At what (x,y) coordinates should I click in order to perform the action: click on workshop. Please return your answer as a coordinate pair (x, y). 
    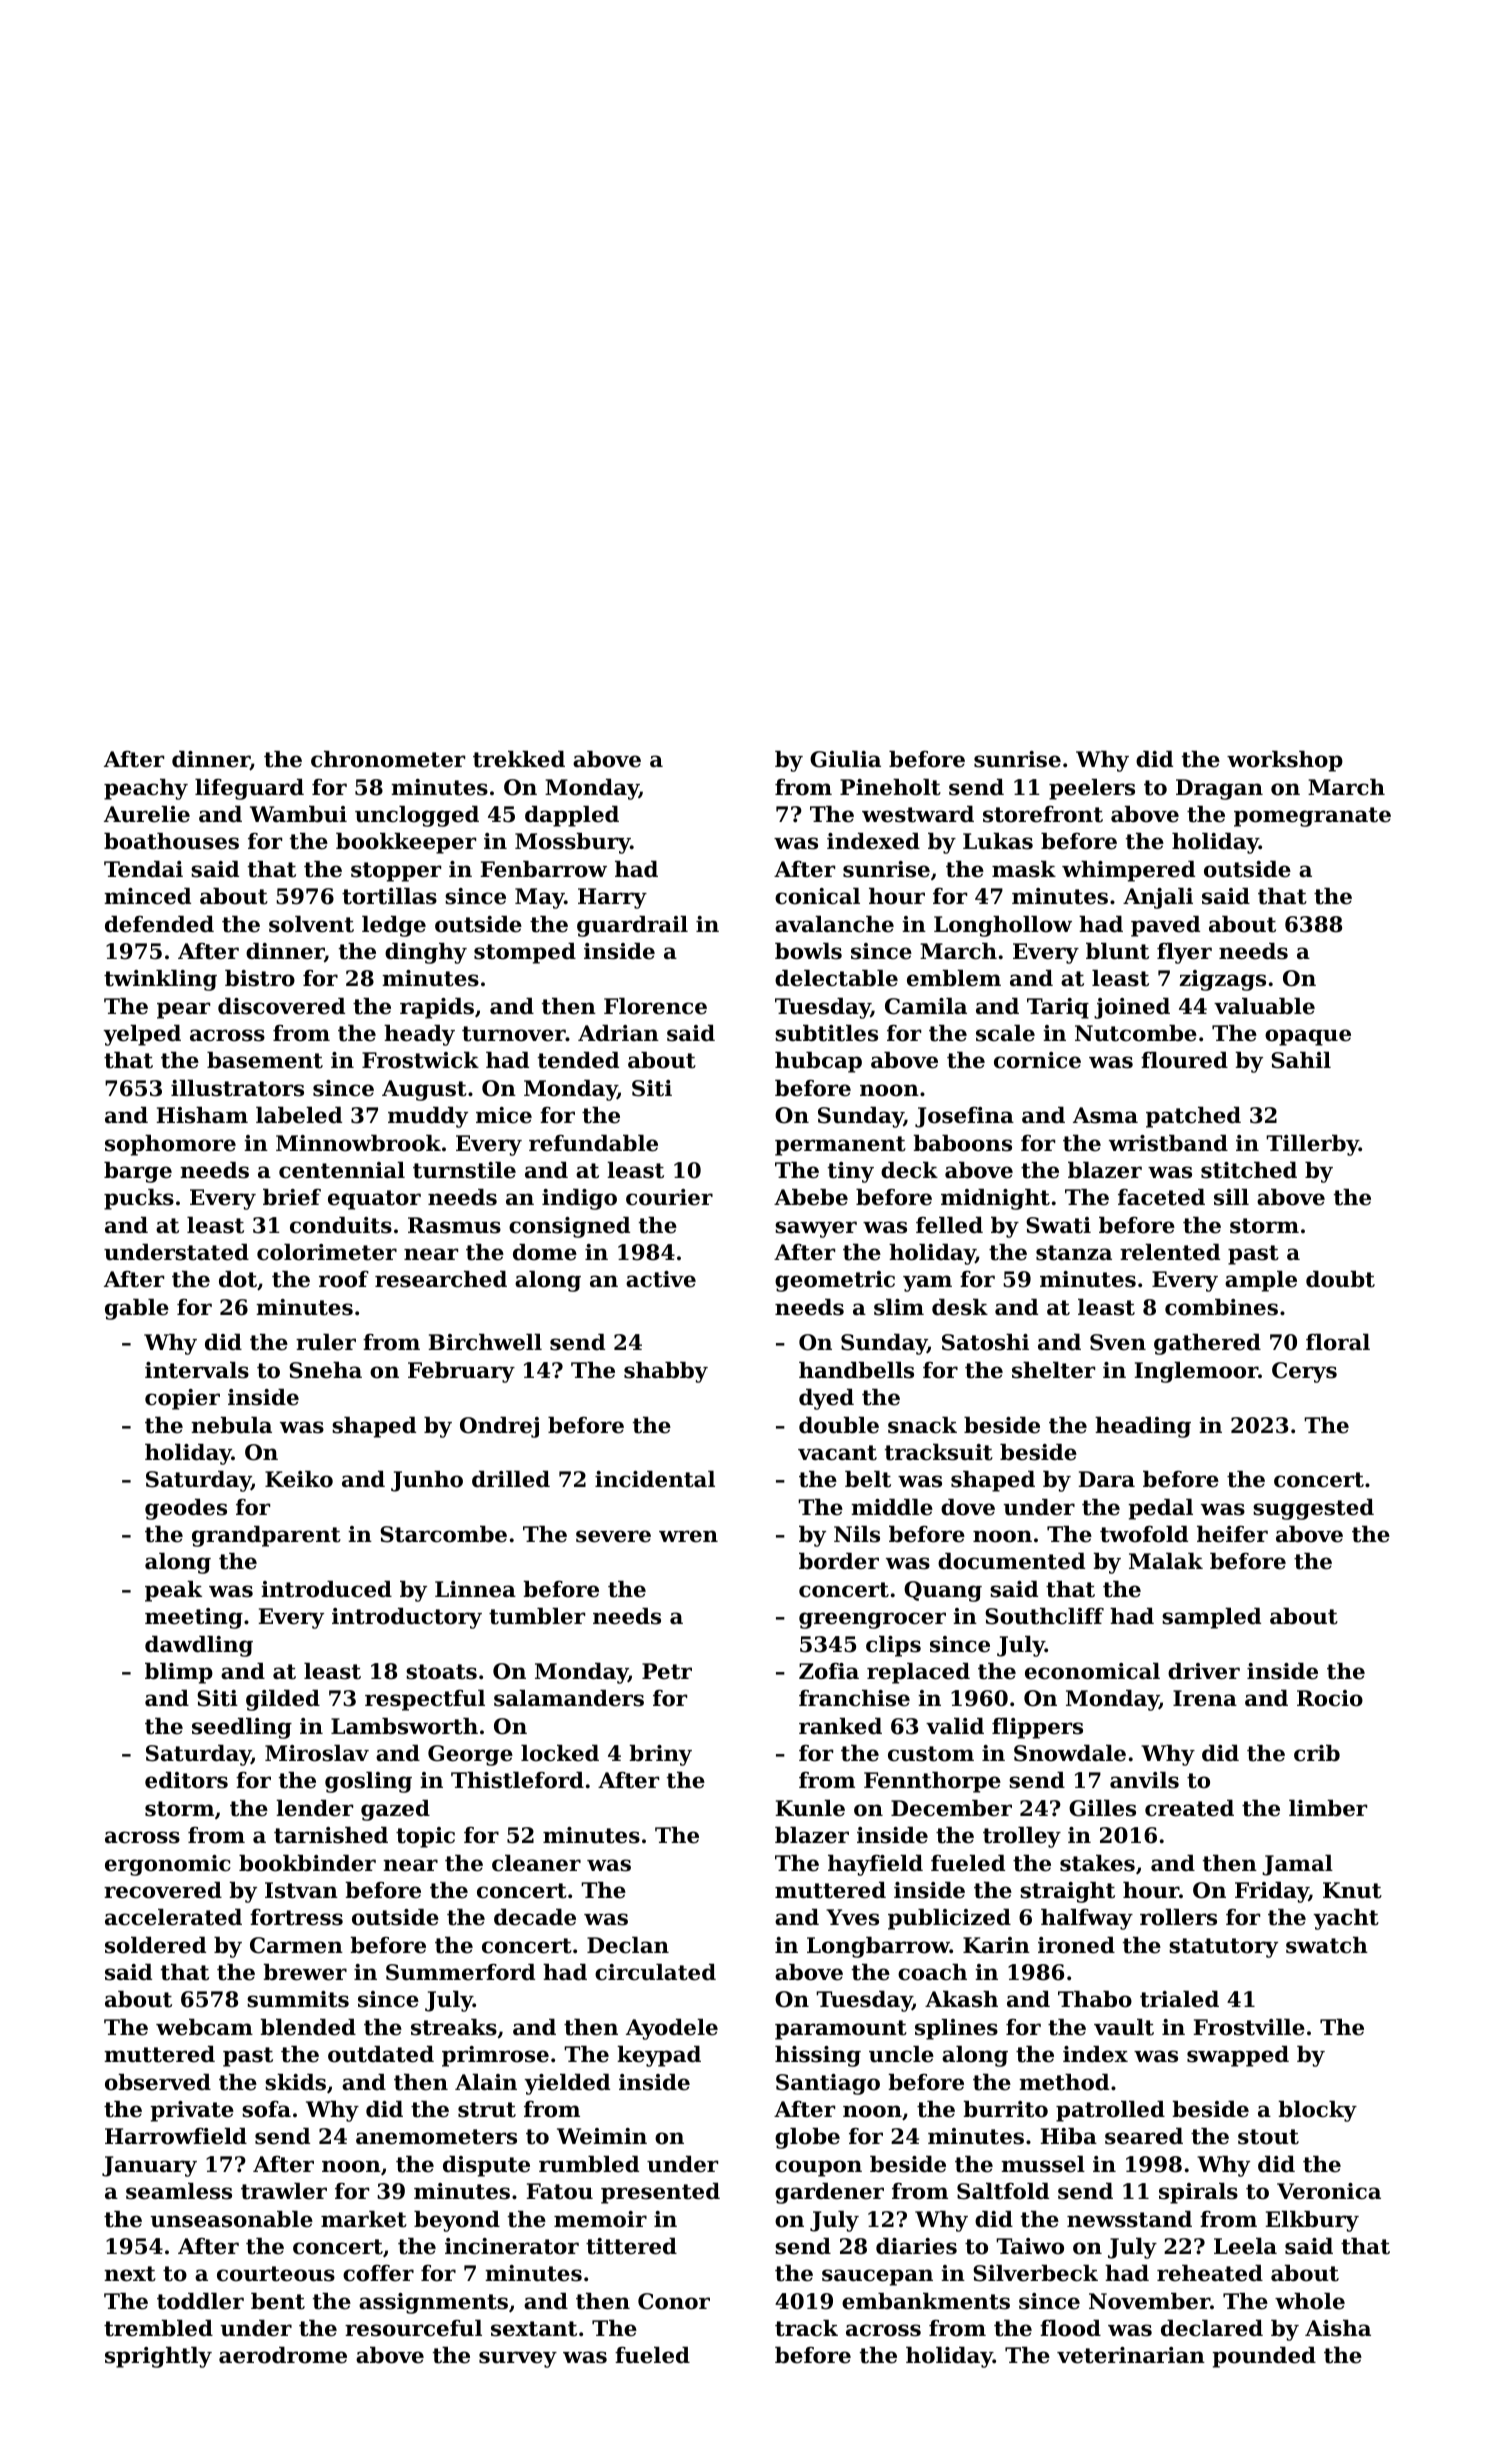
    Looking at the image, I should click on (1285, 761).
